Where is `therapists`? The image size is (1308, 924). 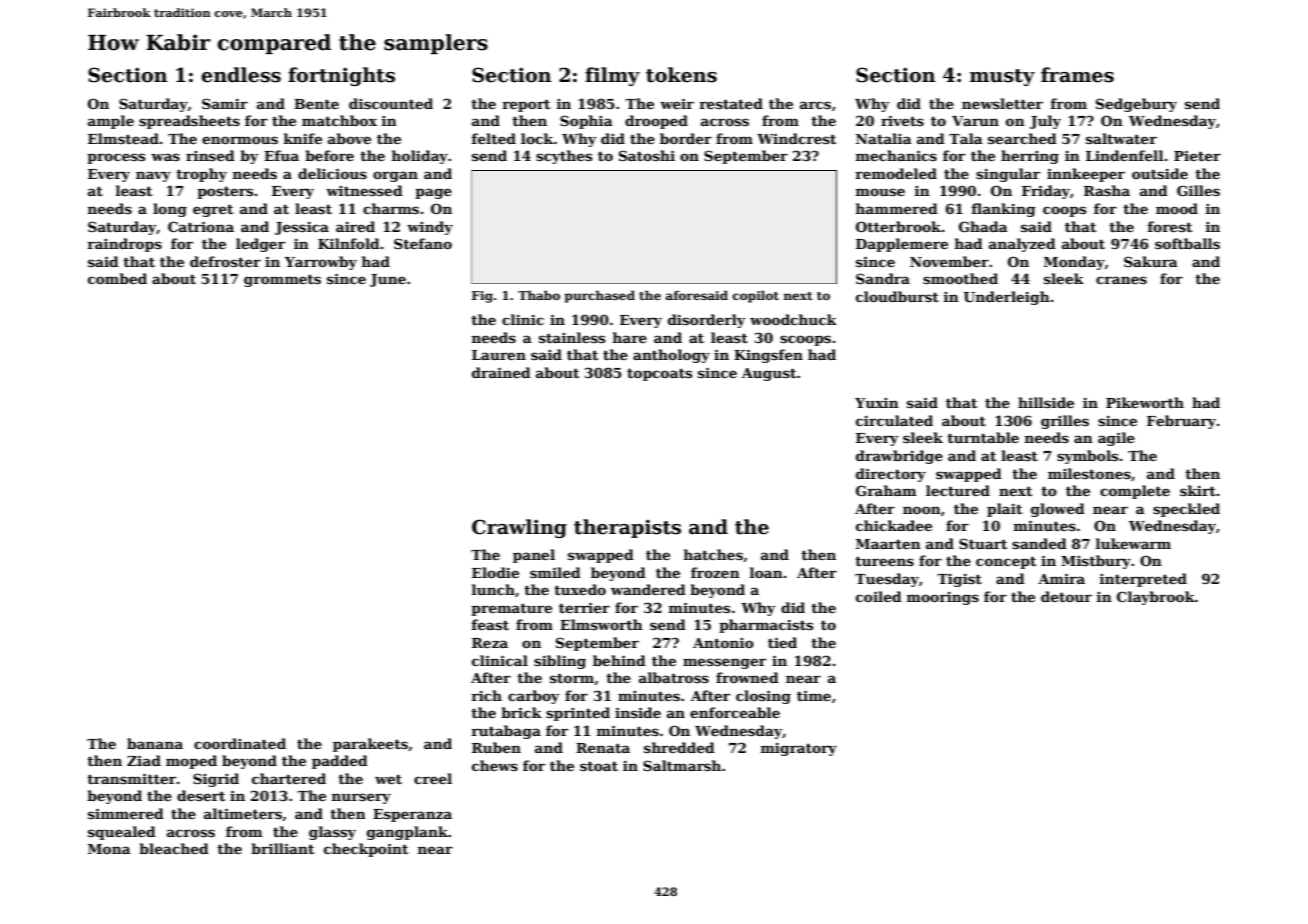
therapists is located at coordinates (627, 528).
